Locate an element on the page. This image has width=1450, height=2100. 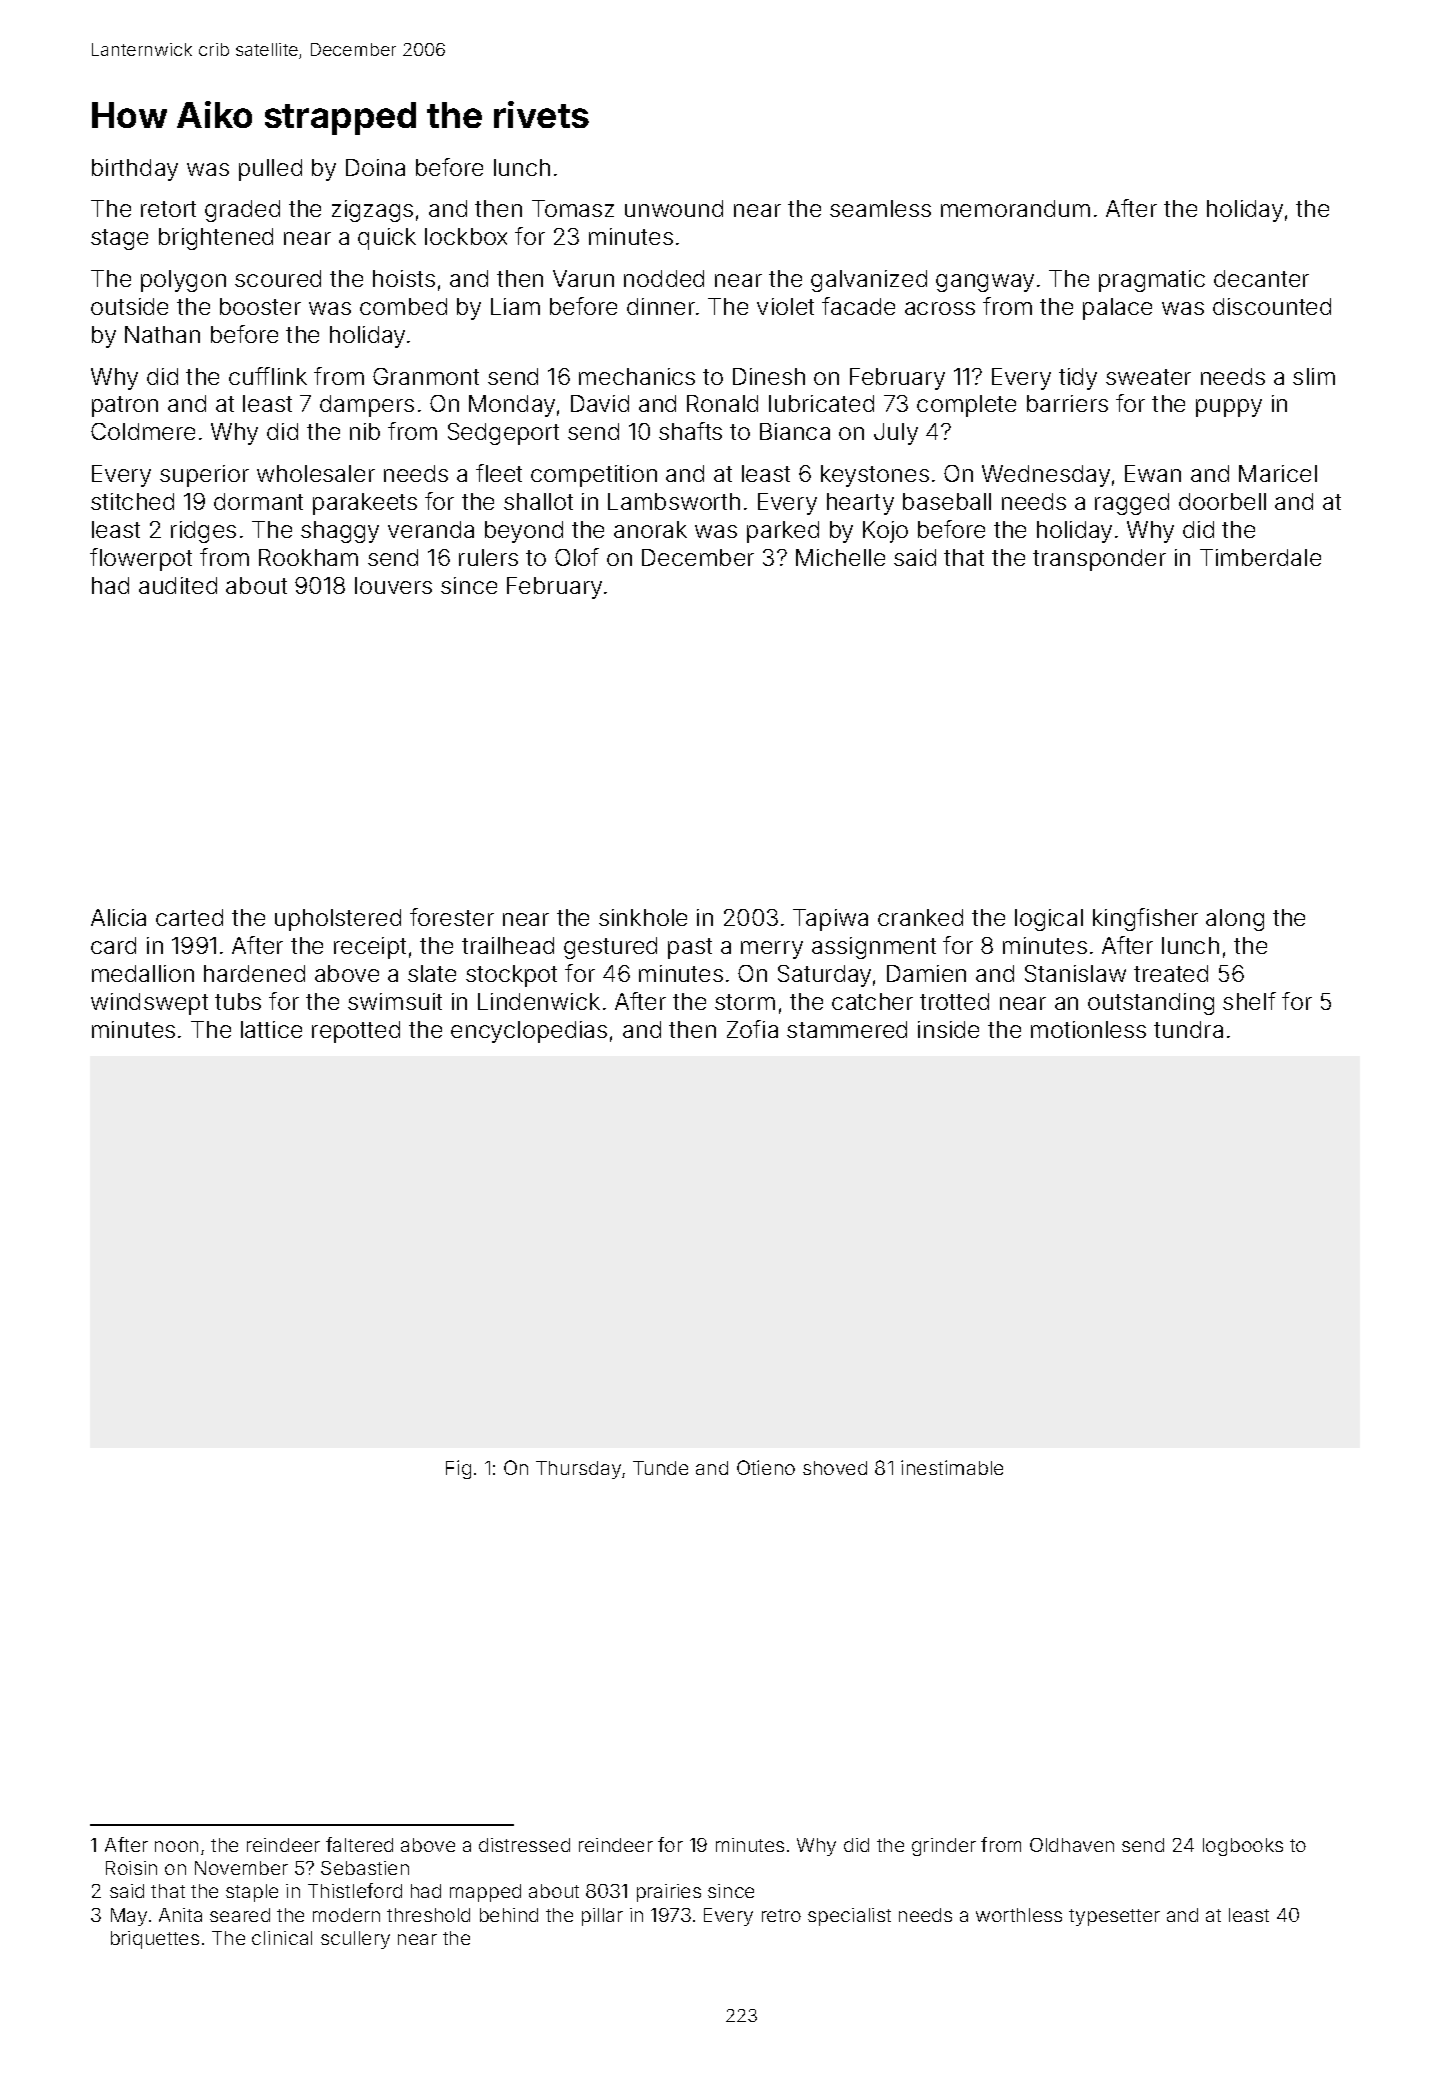
faltered is located at coordinates (359, 1844).
